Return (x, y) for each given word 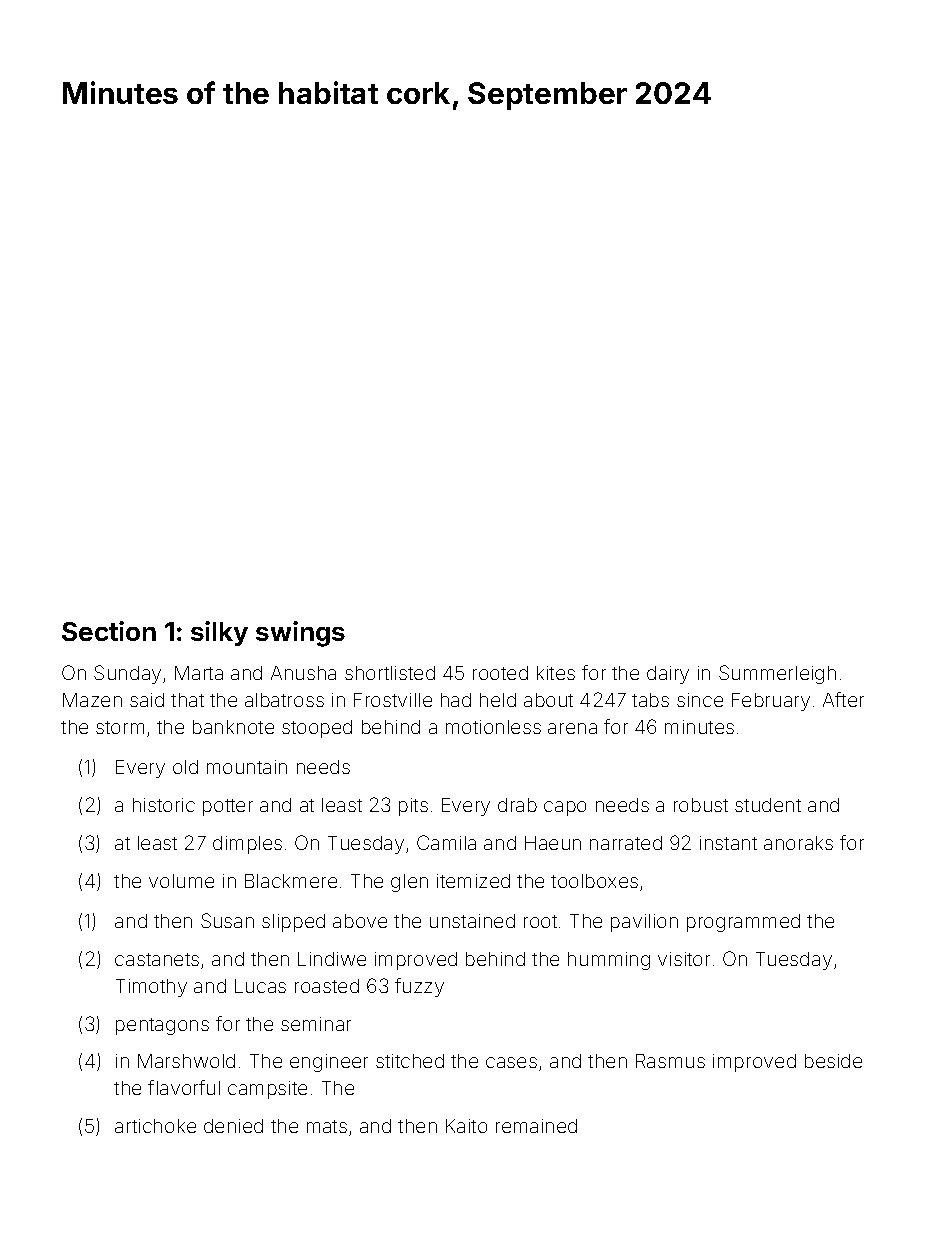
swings (300, 634)
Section (109, 631)
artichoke (155, 1126)
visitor (684, 959)
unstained (472, 921)
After (843, 699)
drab (517, 805)
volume (181, 881)
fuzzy (419, 987)
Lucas (260, 986)
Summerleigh (777, 674)
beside (833, 1061)
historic (164, 805)
